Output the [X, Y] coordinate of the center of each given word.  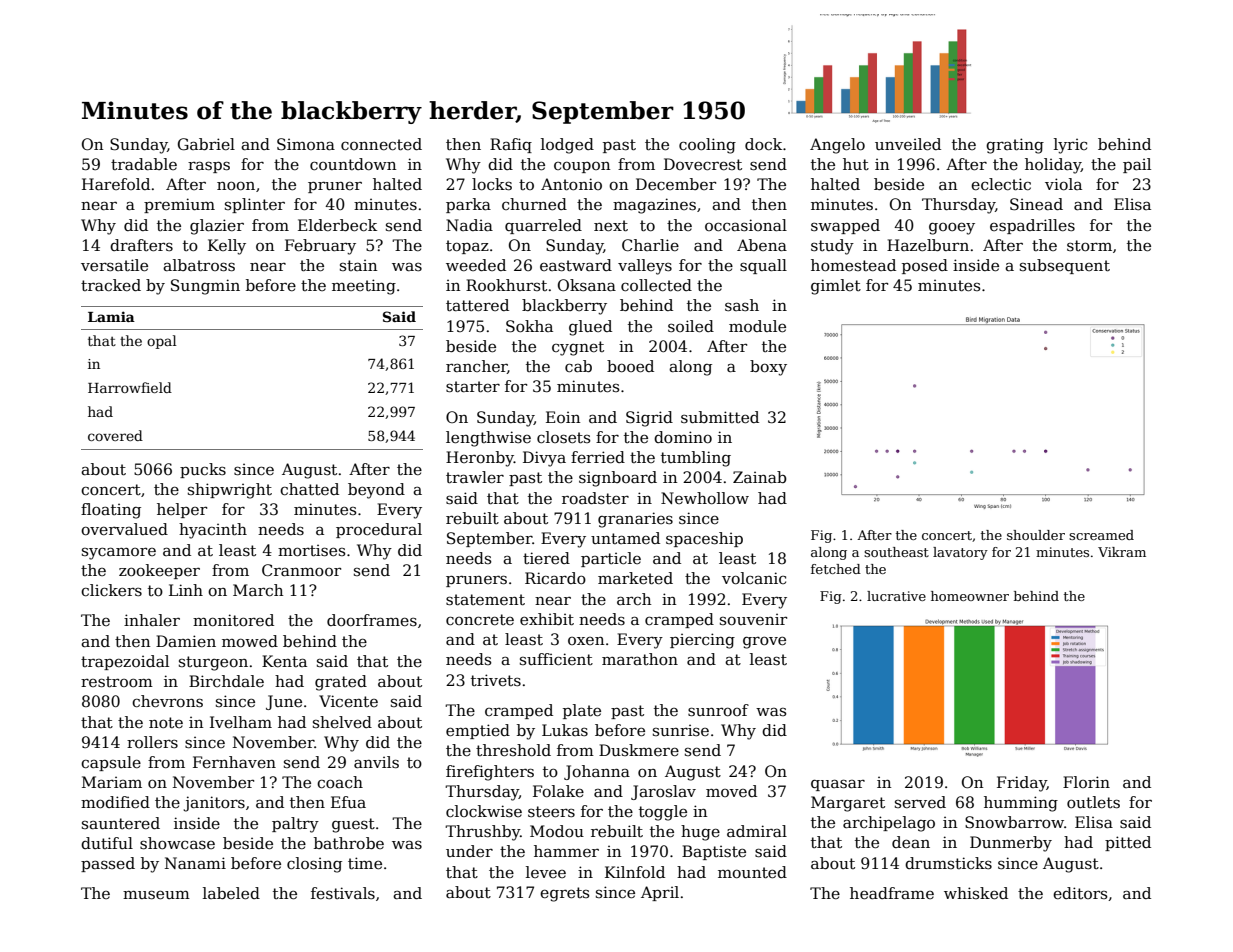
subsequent [1065, 266]
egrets [565, 894]
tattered [477, 305]
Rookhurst [506, 285]
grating [1015, 146]
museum [156, 895]
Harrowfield [130, 387]
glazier [217, 227]
